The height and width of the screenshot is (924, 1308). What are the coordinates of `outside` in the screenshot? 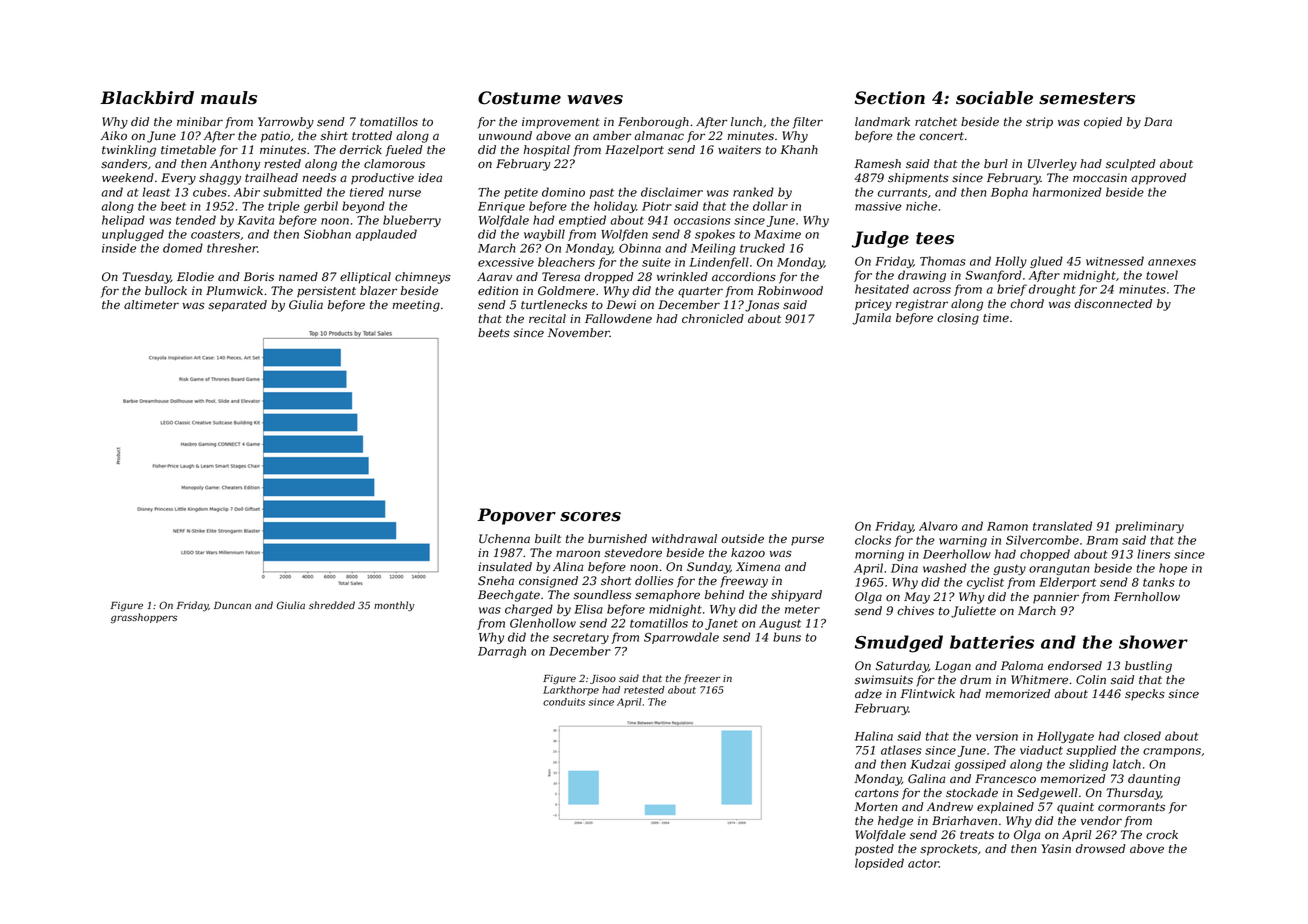 It's located at (742, 539).
